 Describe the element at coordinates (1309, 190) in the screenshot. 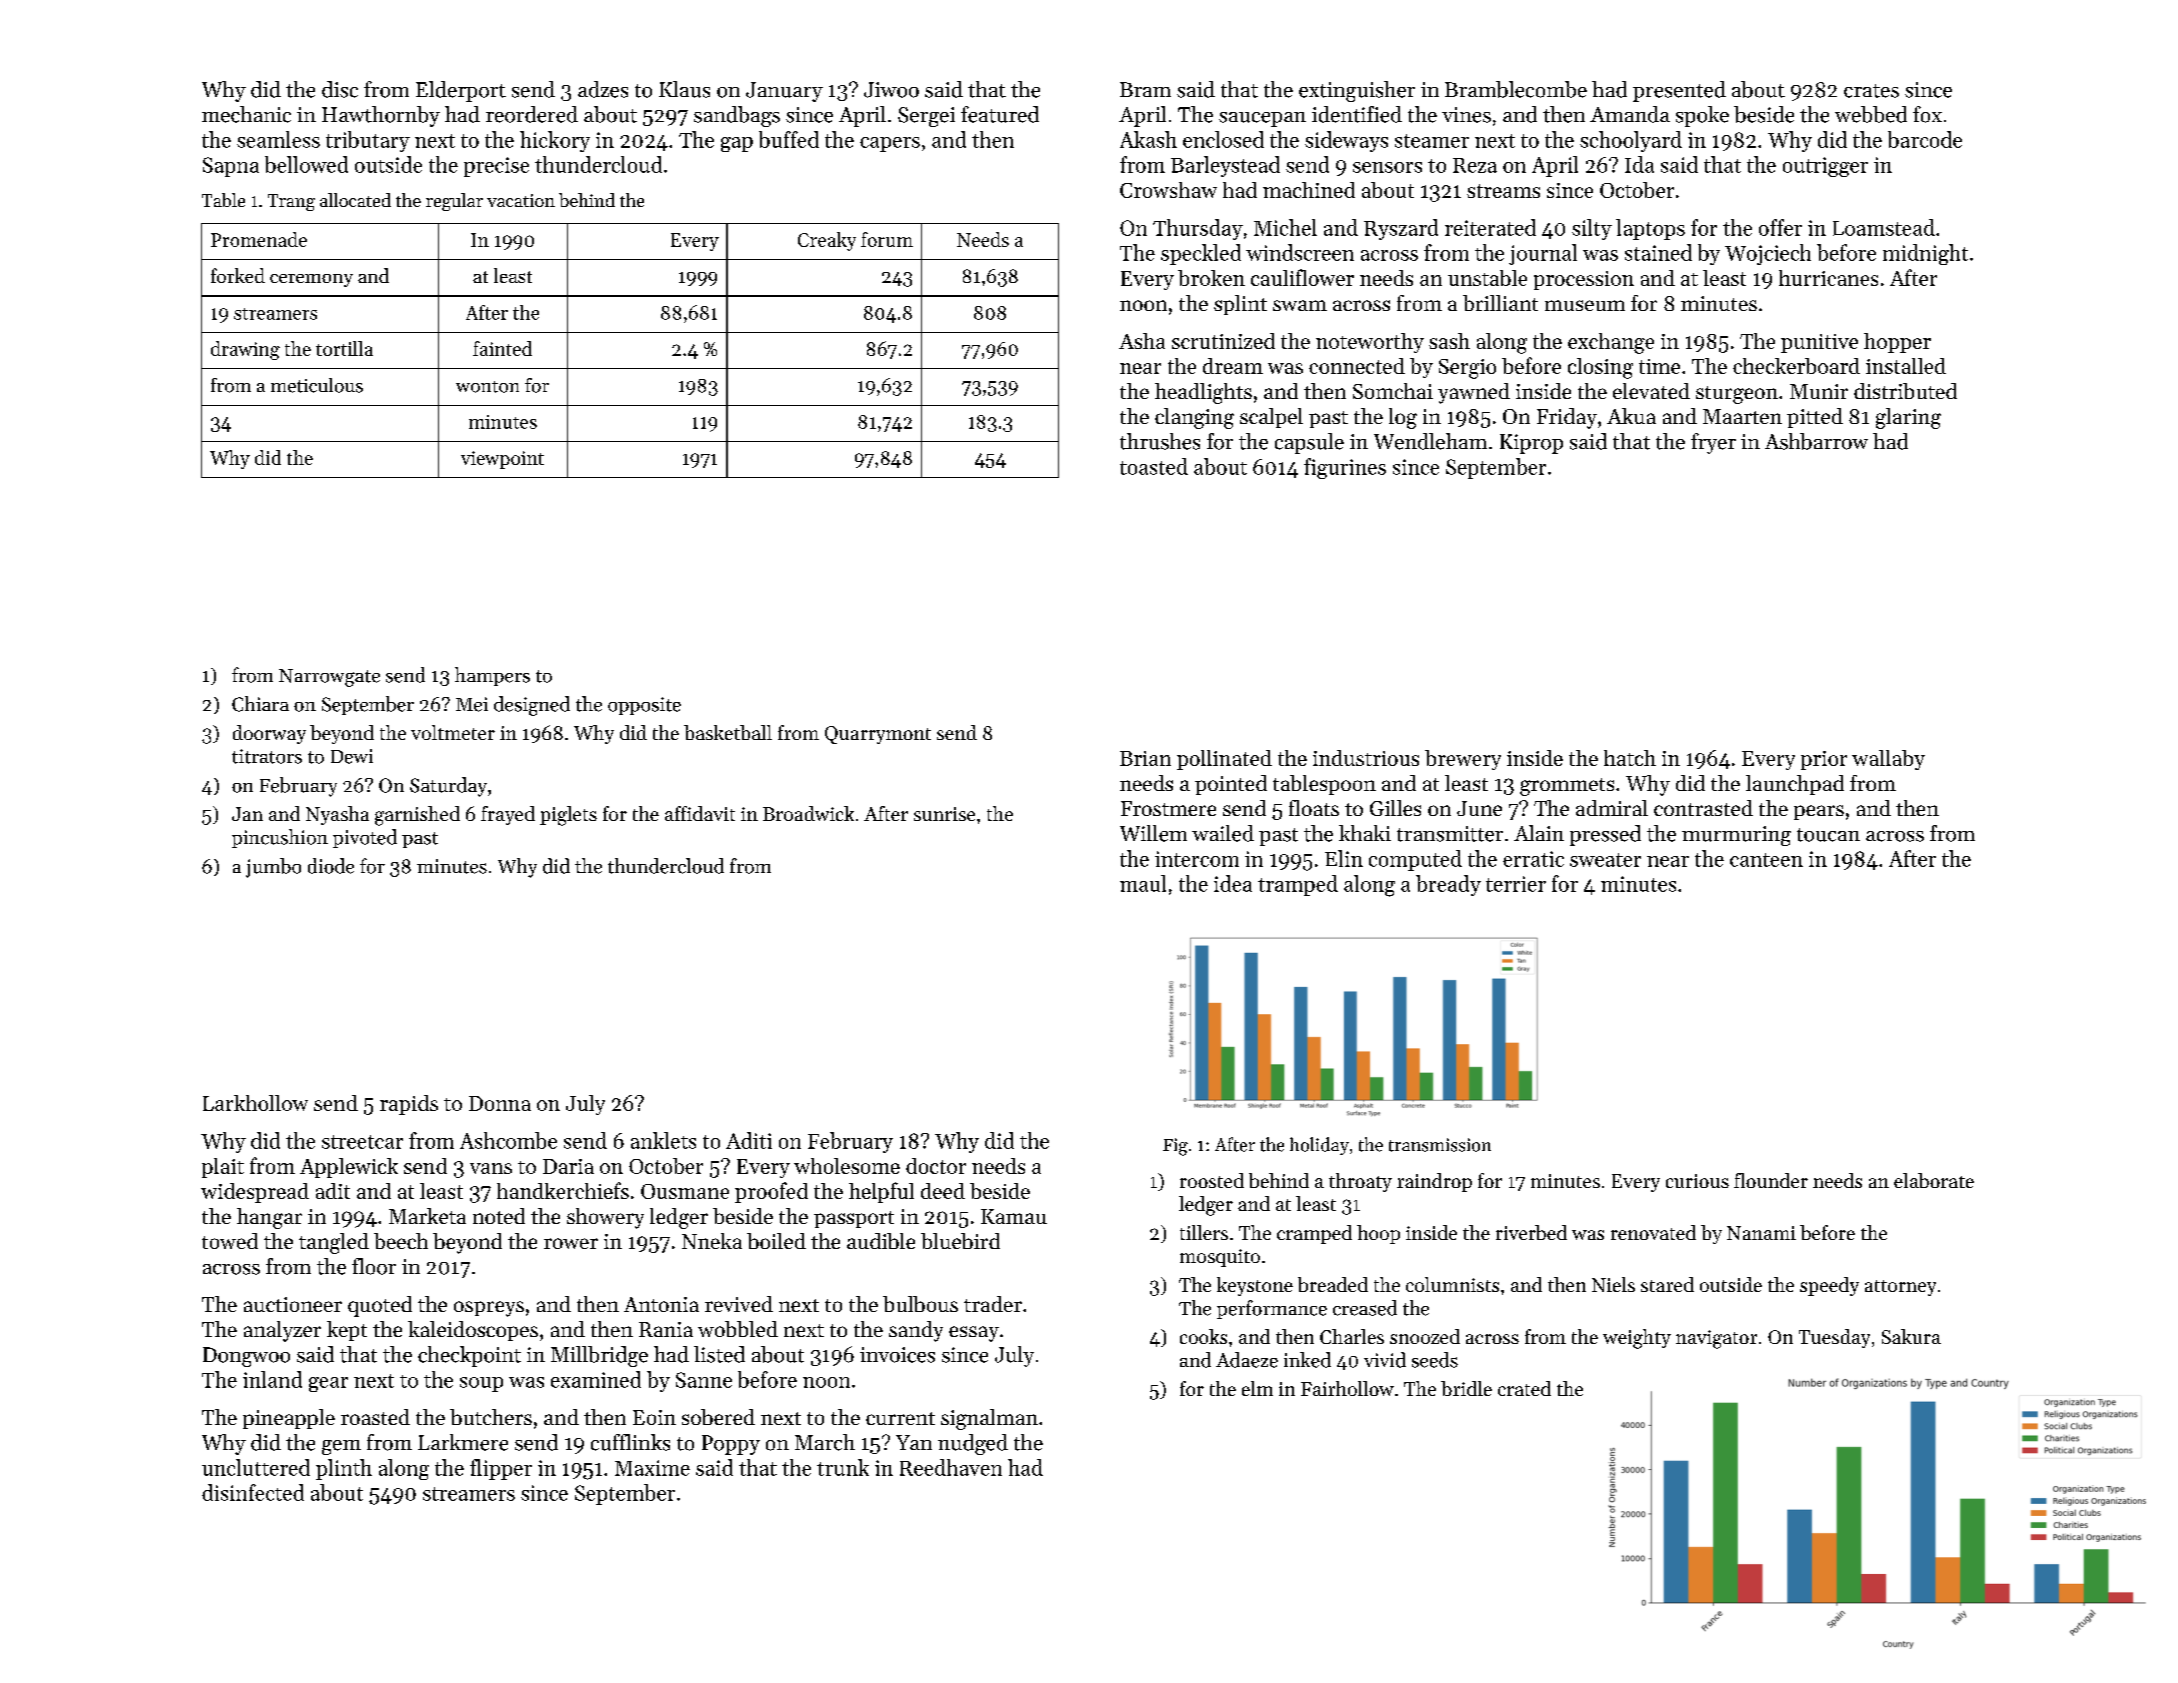

I see `machined` at that location.
